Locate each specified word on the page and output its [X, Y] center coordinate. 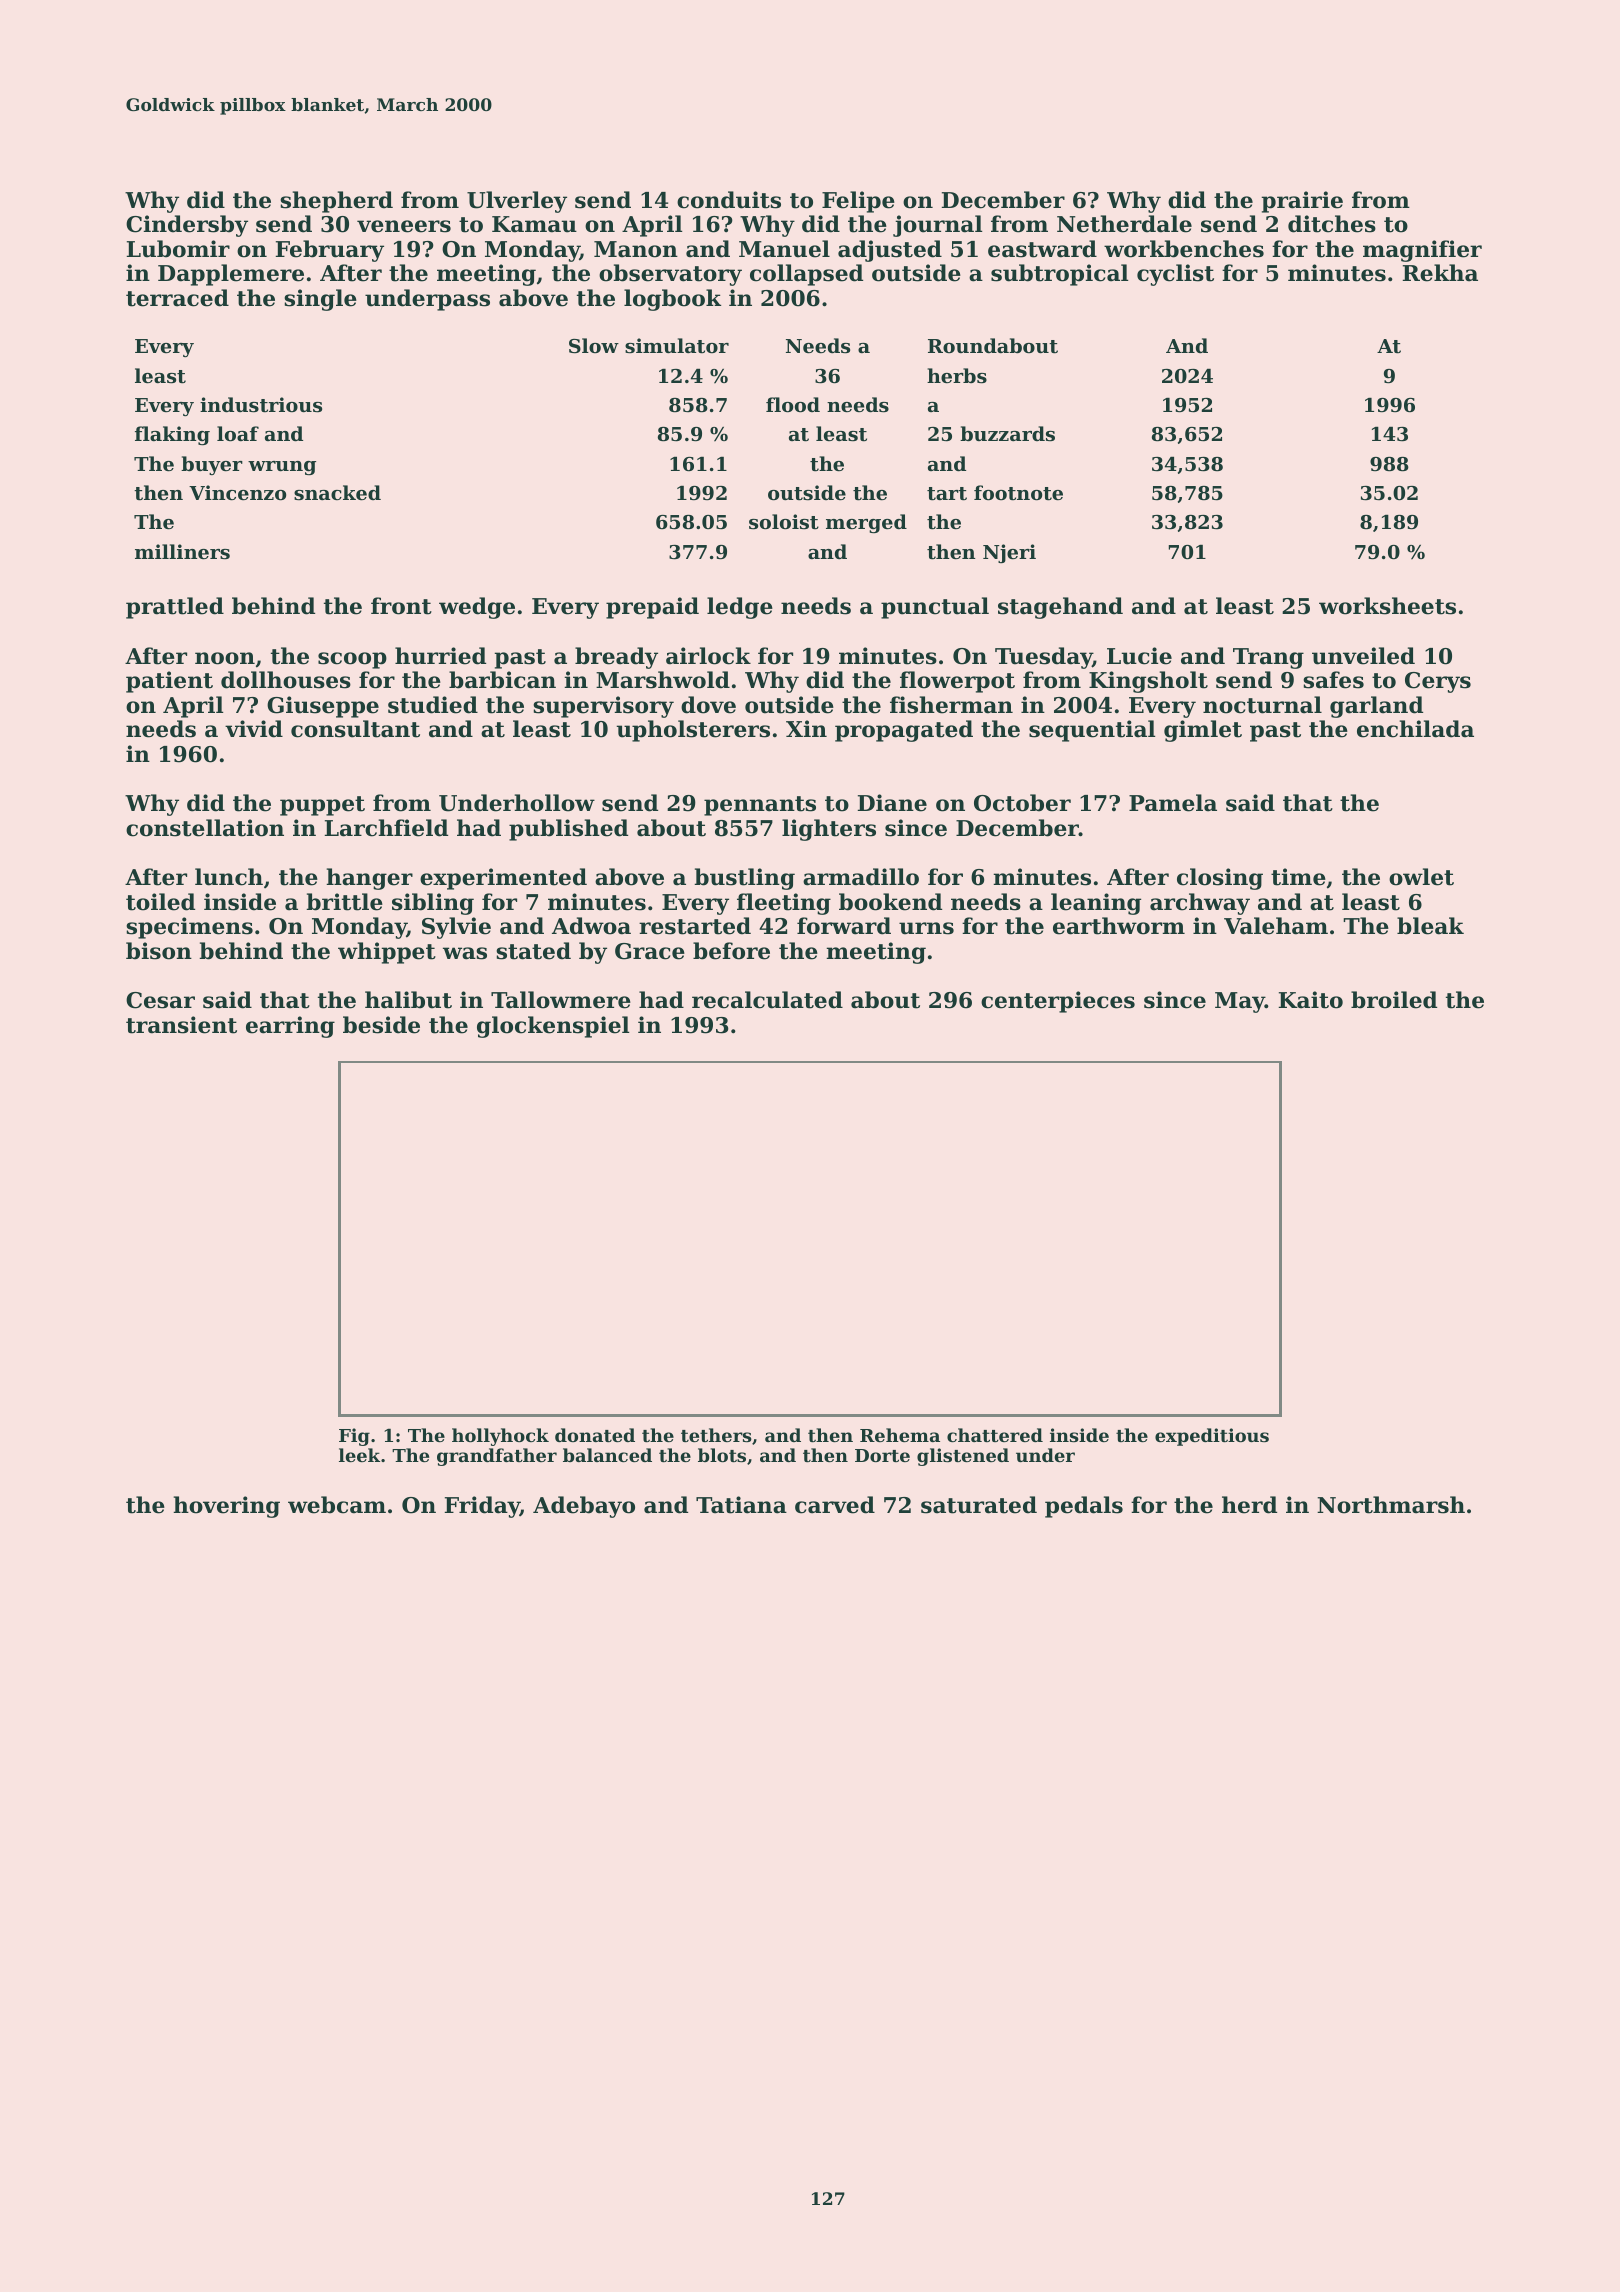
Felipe [858, 202]
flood [793, 405]
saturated [979, 1505]
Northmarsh [1391, 1505]
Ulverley [517, 202]
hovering [226, 1507]
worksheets [1387, 606]
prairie [1302, 202]
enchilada [1415, 729]
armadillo [861, 877]
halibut [408, 1000]
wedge [477, 608]
